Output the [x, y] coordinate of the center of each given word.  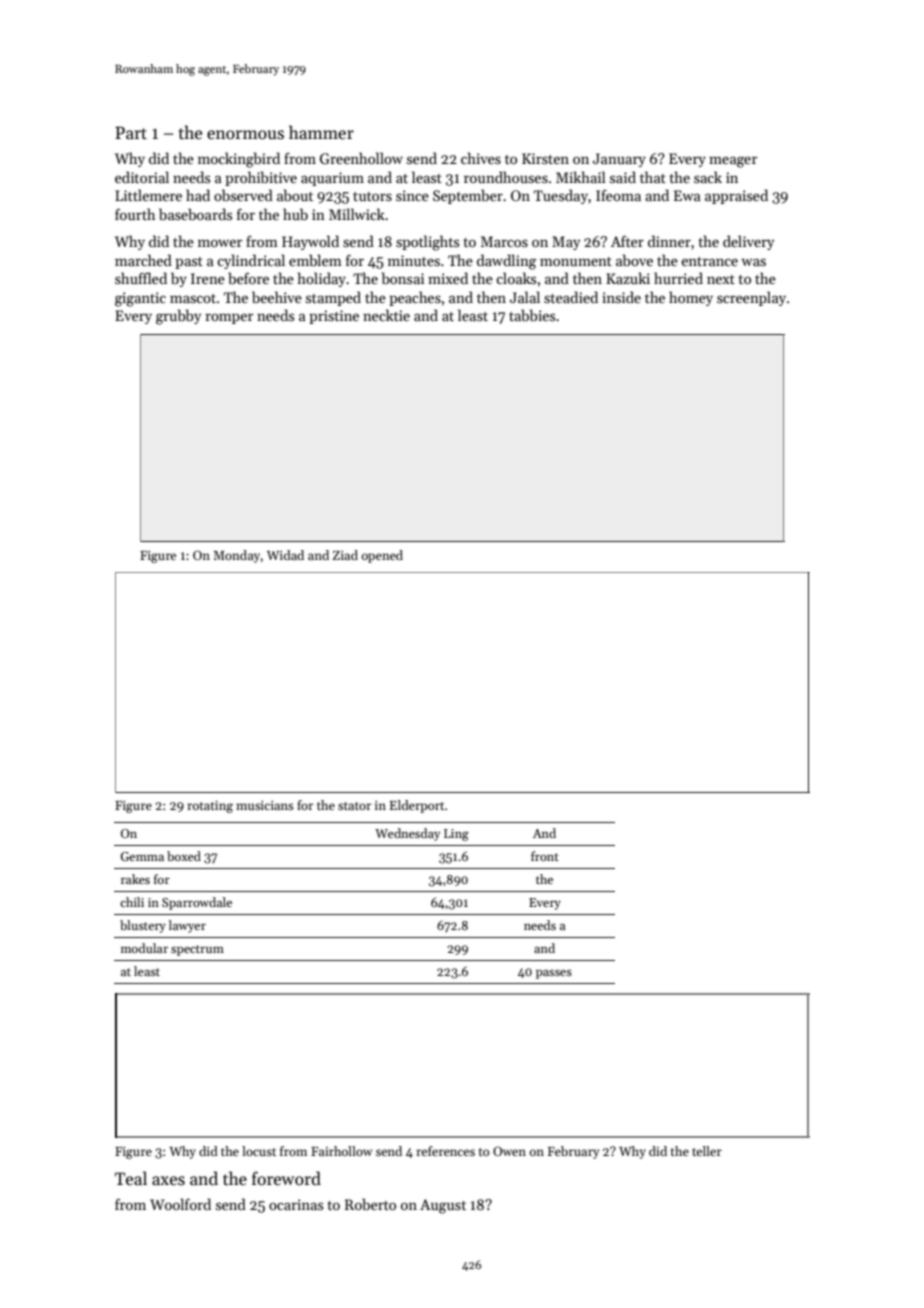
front [545, 856]
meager [733, 162]
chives [481, 158]
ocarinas [296, 1204]
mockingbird [239, 160]
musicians [264, 805]
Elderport [417, 806]
